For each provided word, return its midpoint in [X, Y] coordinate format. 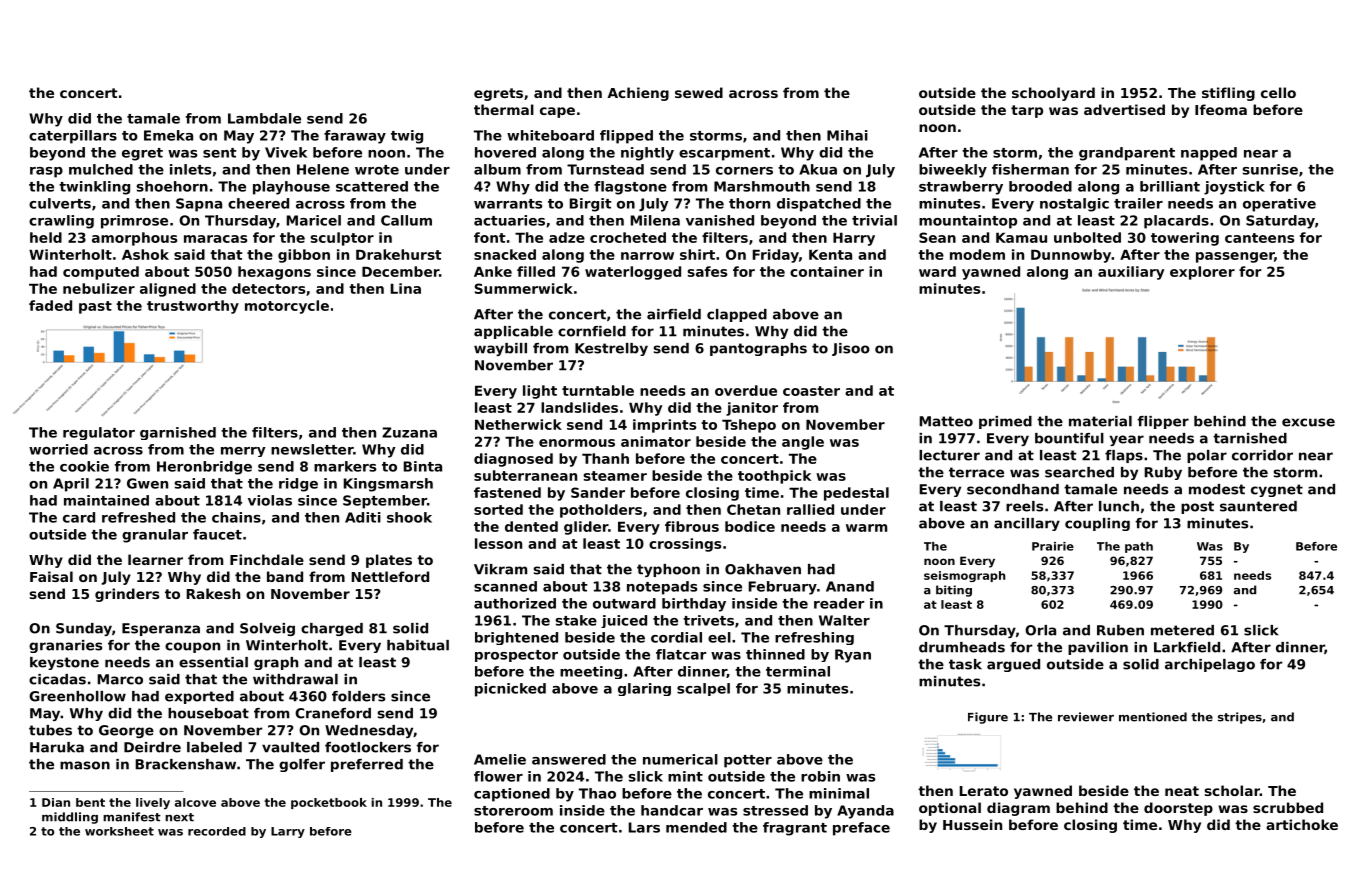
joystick [1234, 188]
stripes [1240, 718]
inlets [190, 169]
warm [866, 528]
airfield [674, 314]
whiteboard [550, 135]
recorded [217, 831]
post [1197, 507]
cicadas [57, 679]
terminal [798, 671]
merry [243, 452]
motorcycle [287, 307]
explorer [1202, 273]
